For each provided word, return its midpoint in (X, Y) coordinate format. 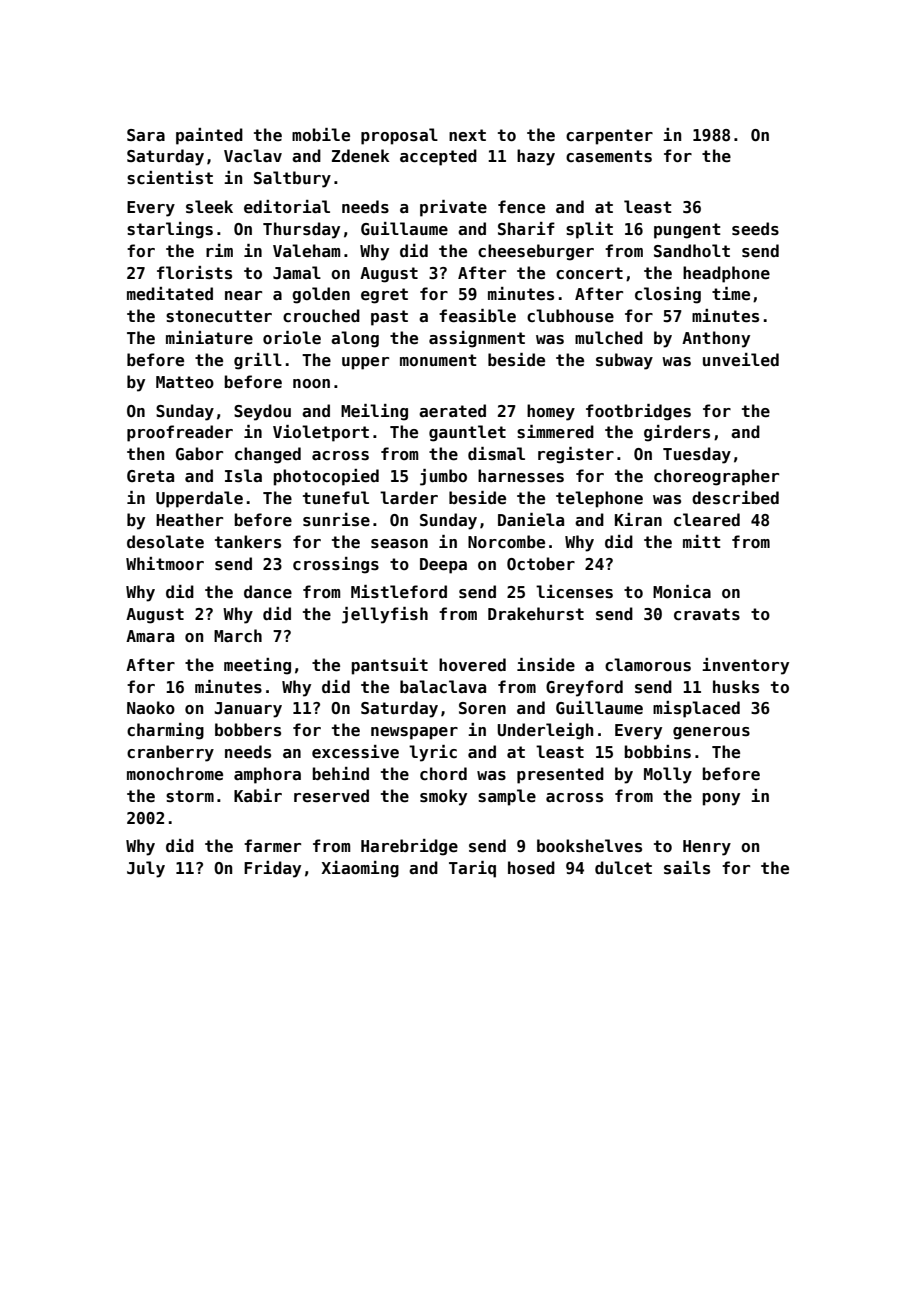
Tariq (472, 869)
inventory (745, 666)
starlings (170, 230)
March (238, 635)
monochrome (175, 774)
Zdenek (361, 156)
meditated (170, 294)
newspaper (414, 733)
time (731, 294)
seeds (755, 229)
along (355, 339)
